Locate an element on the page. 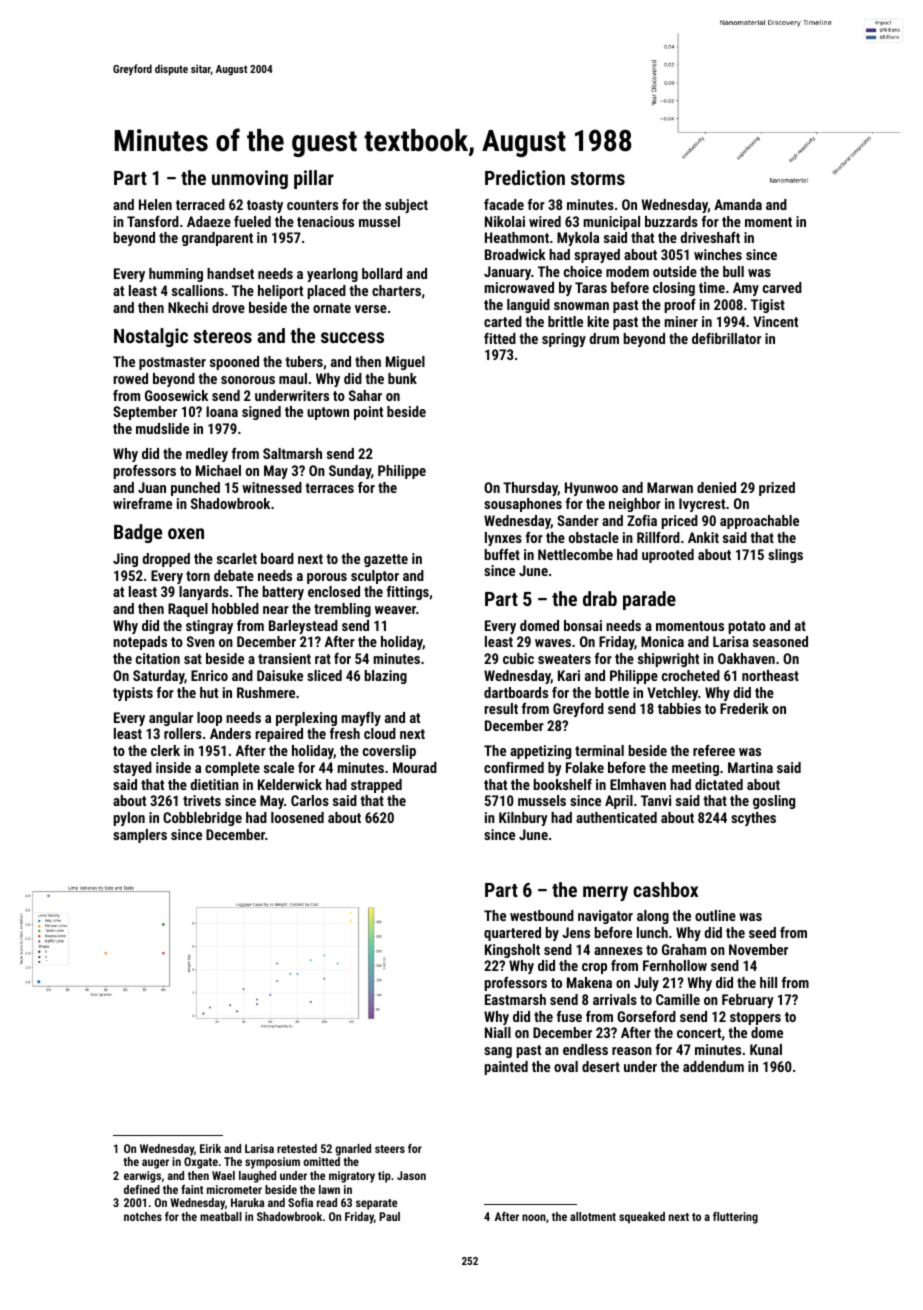 The image size is (923, 1310). migratory is located at coordinates (352, 1177).
